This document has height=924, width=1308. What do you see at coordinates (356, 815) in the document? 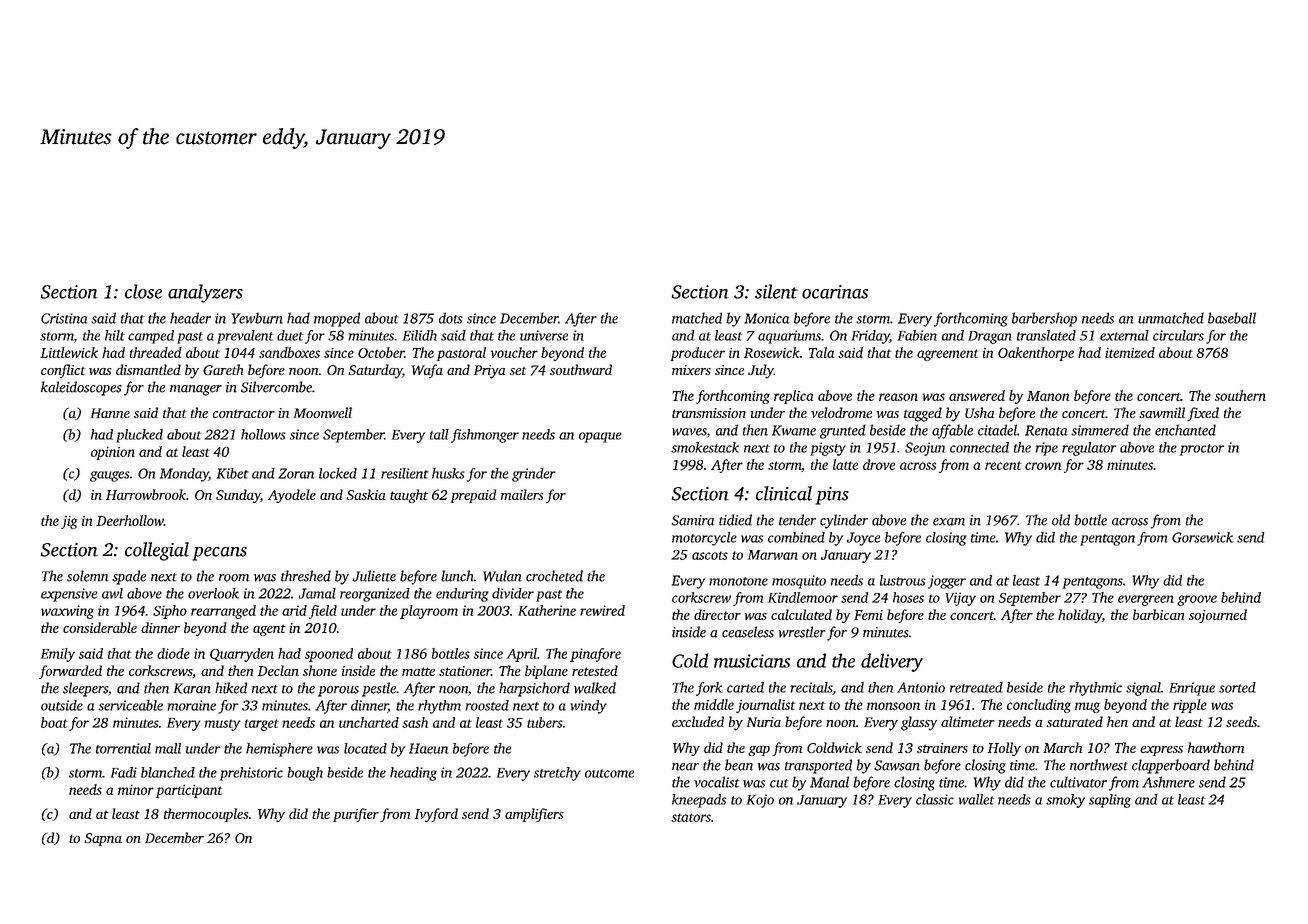
I see `purifier` at bounding box center [356, 815].
